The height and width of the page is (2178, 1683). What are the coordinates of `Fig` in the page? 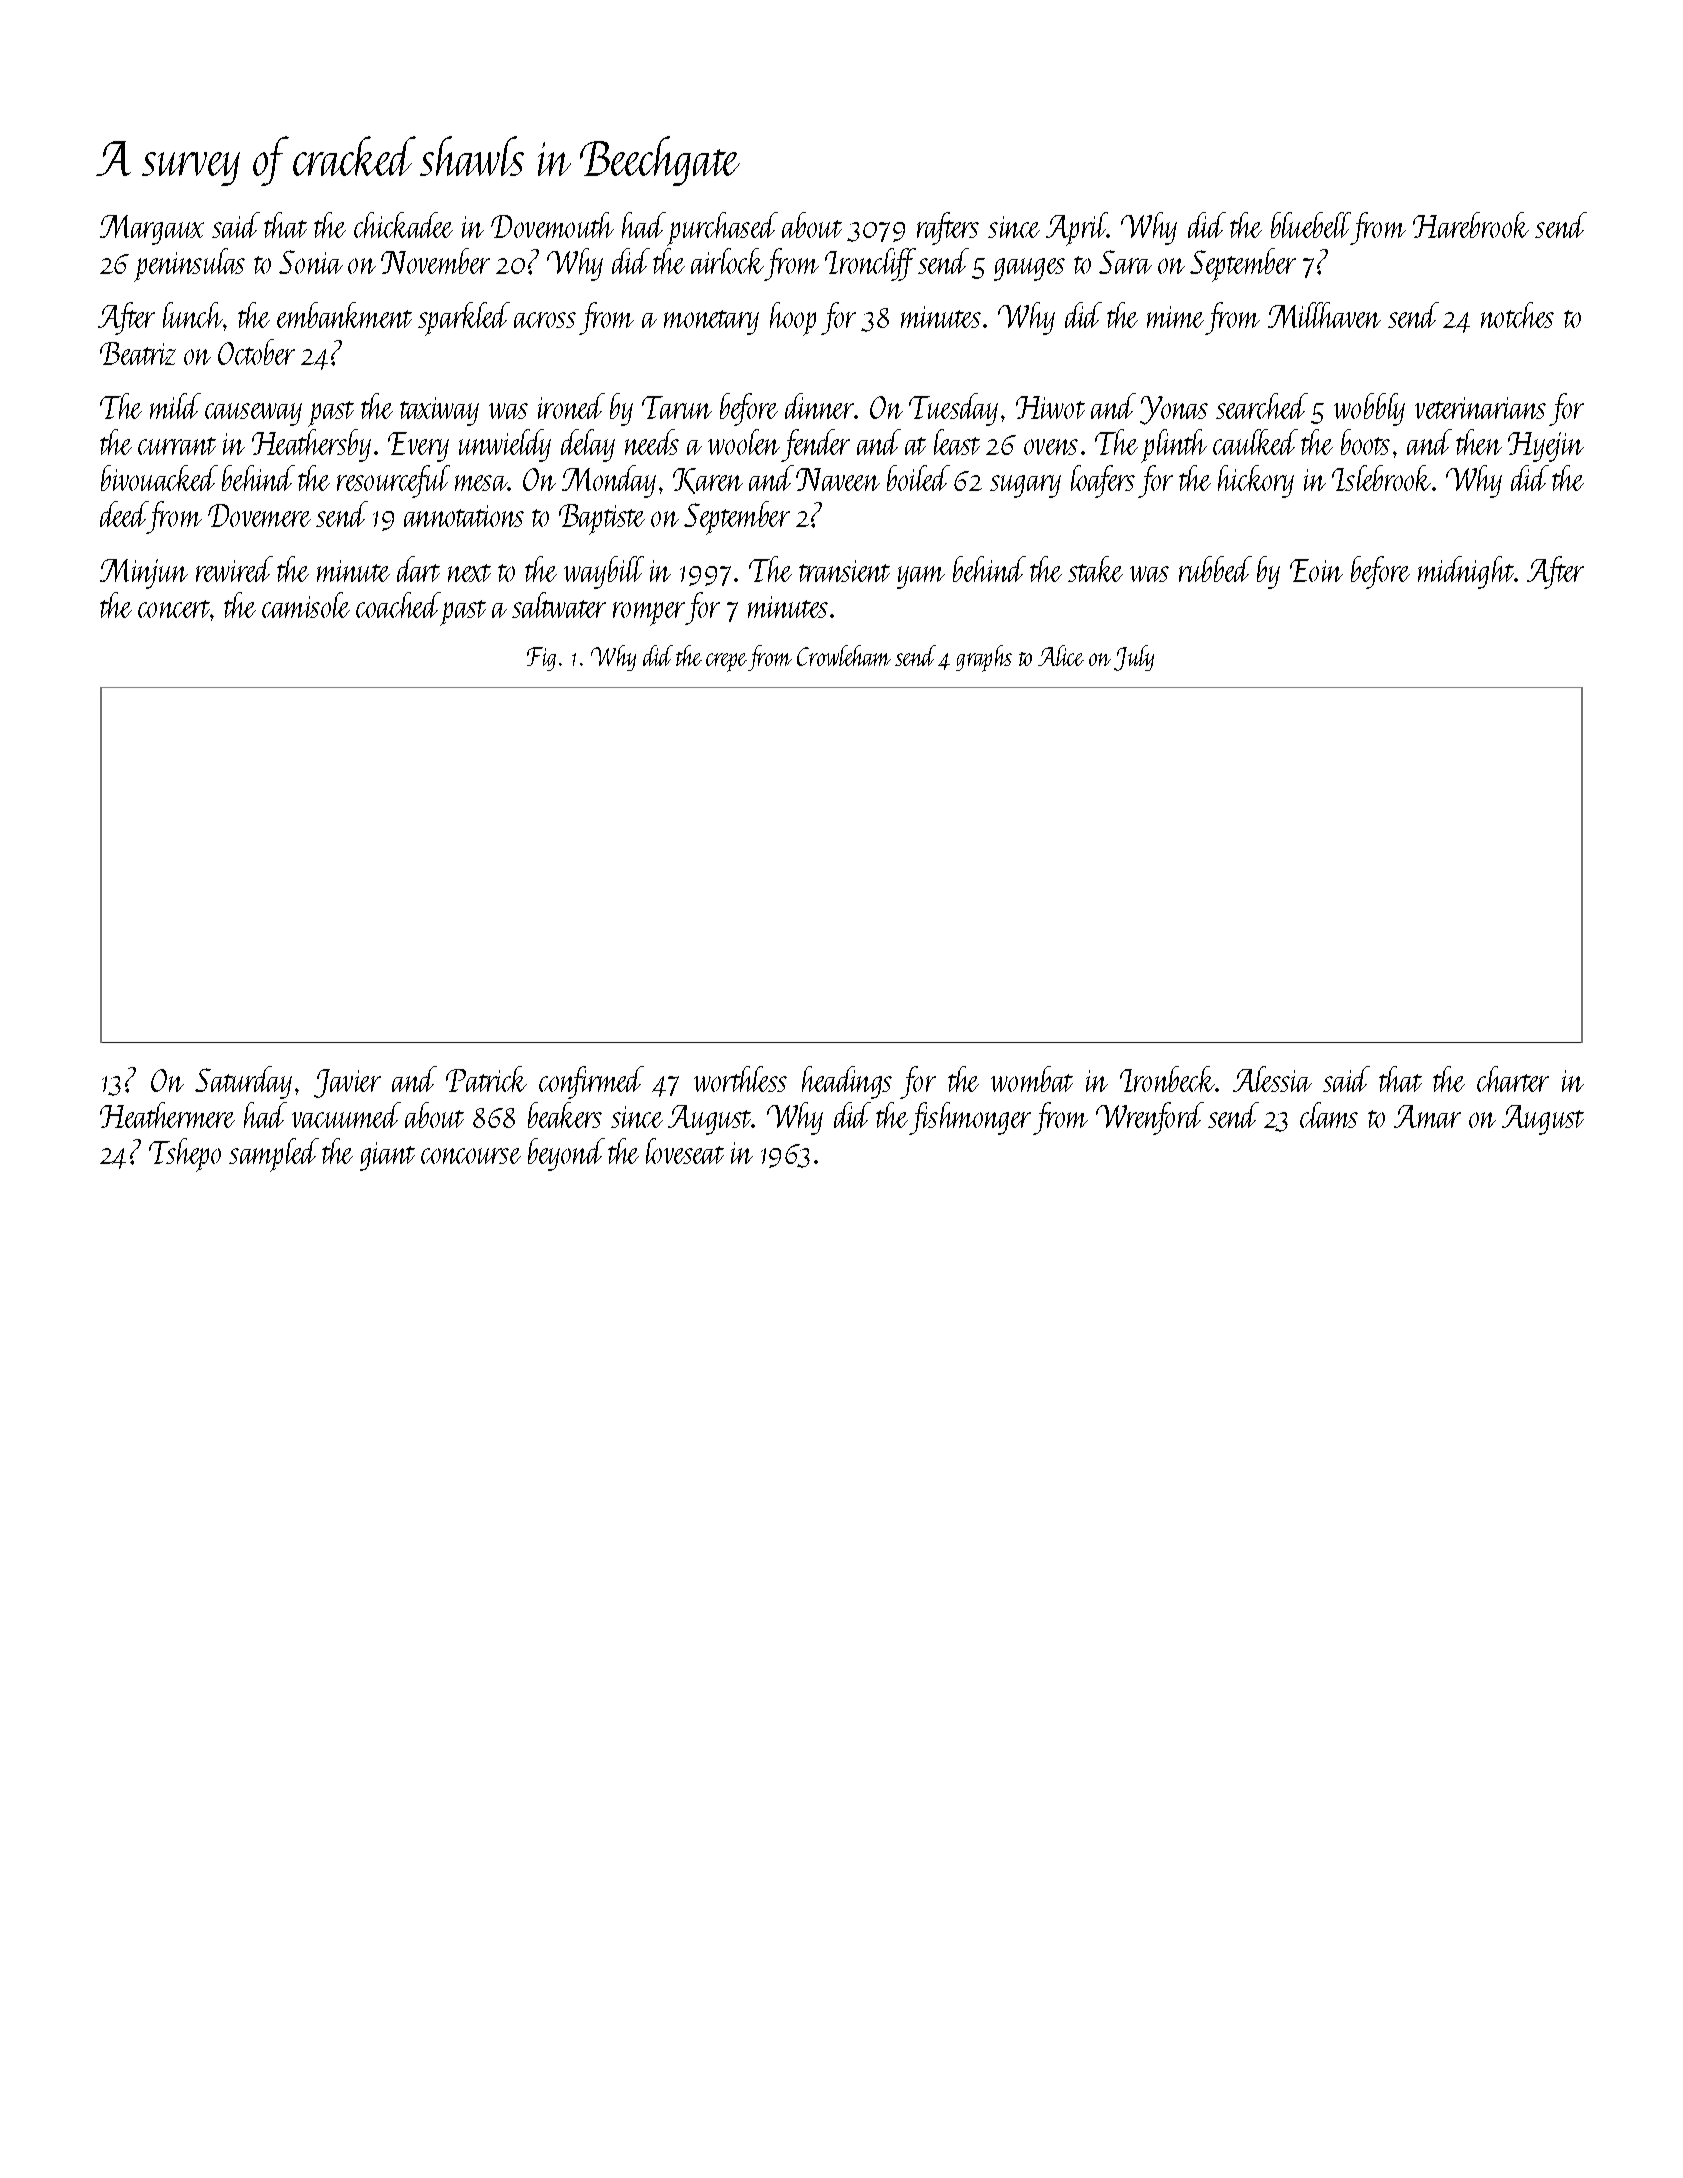 It's located at (541, 659).
